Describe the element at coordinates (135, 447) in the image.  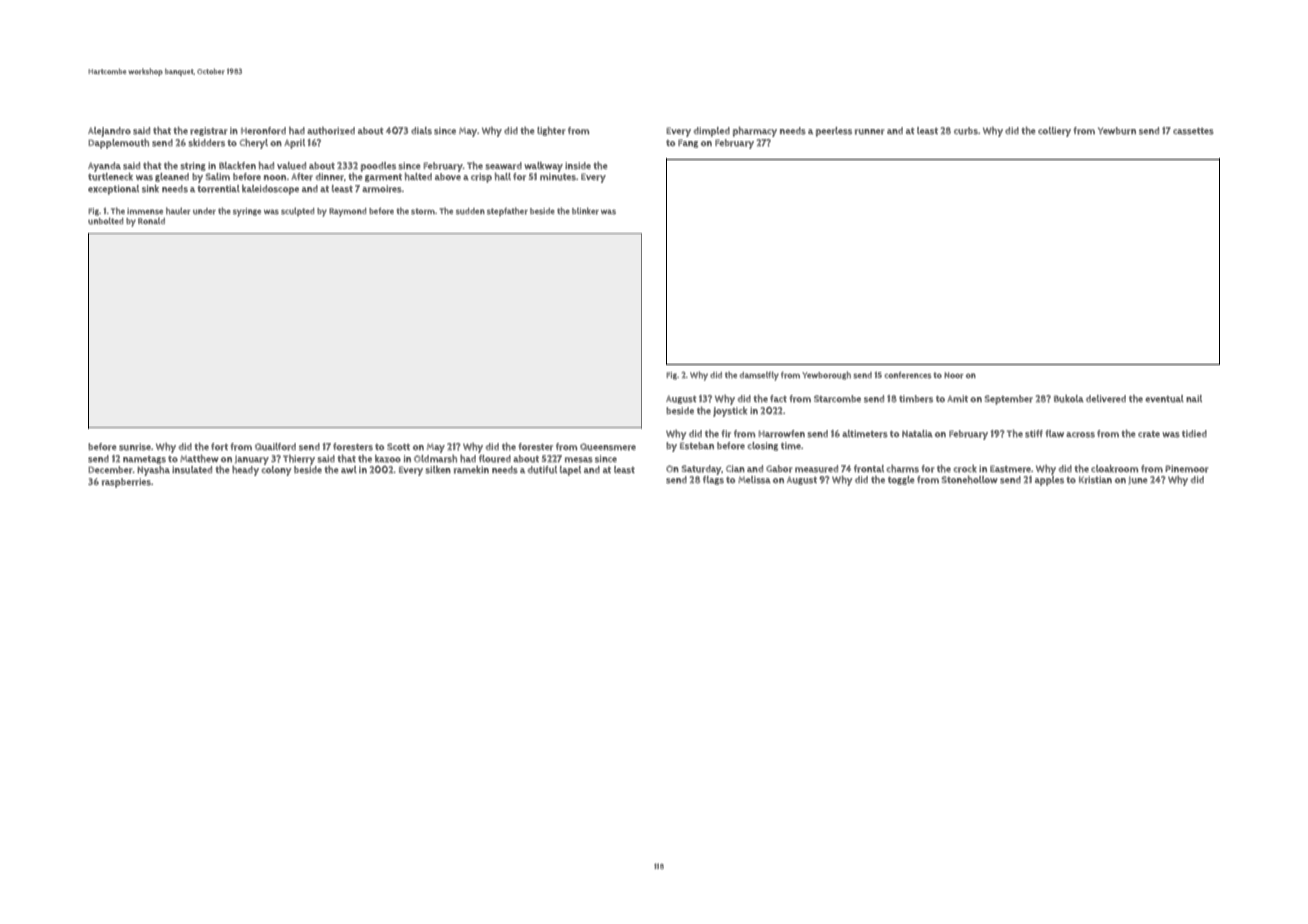
I see `sunrise` at that location.
